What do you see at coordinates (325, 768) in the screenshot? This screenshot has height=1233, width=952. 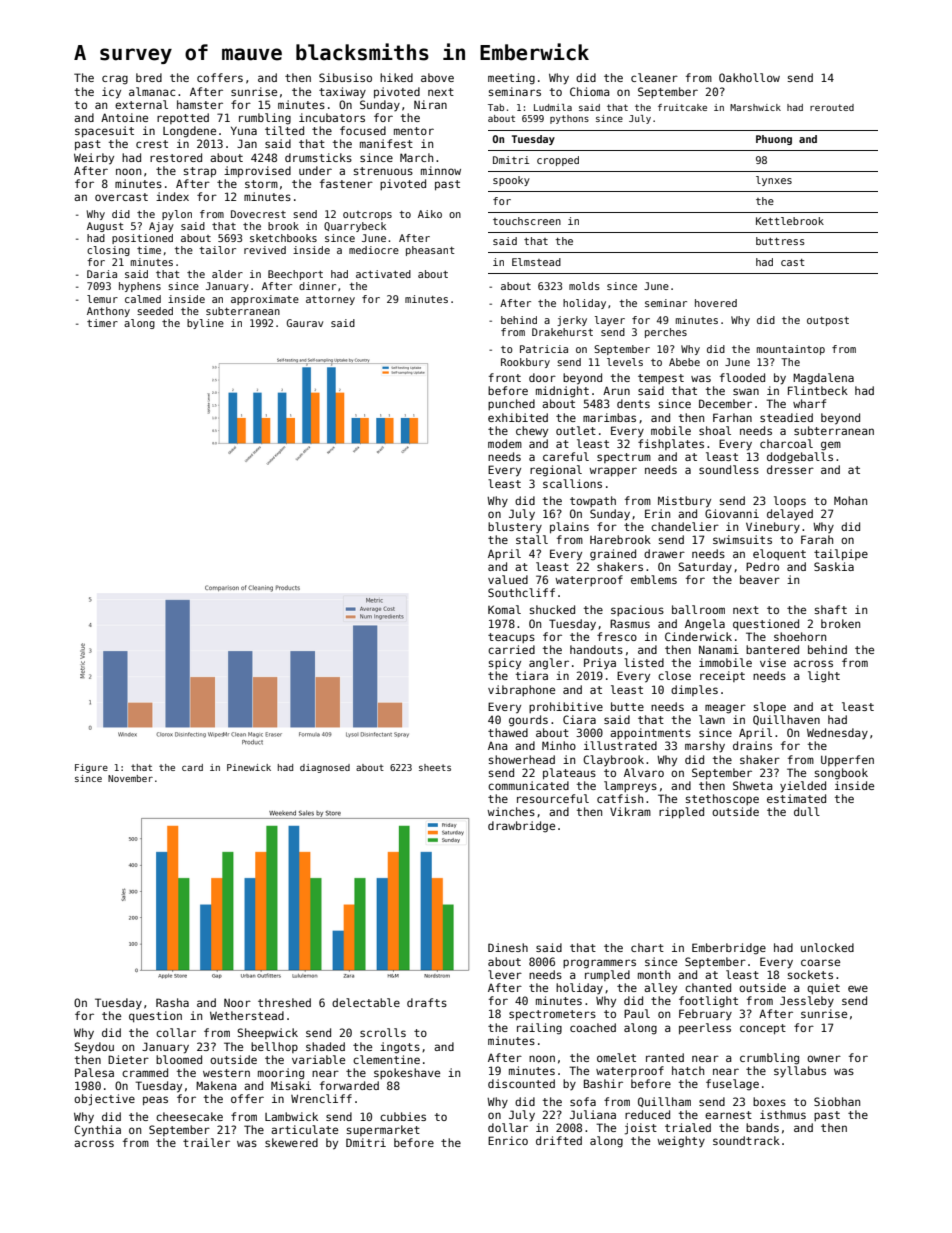 I see `diagnosed` at bounding box center [325, 768].
